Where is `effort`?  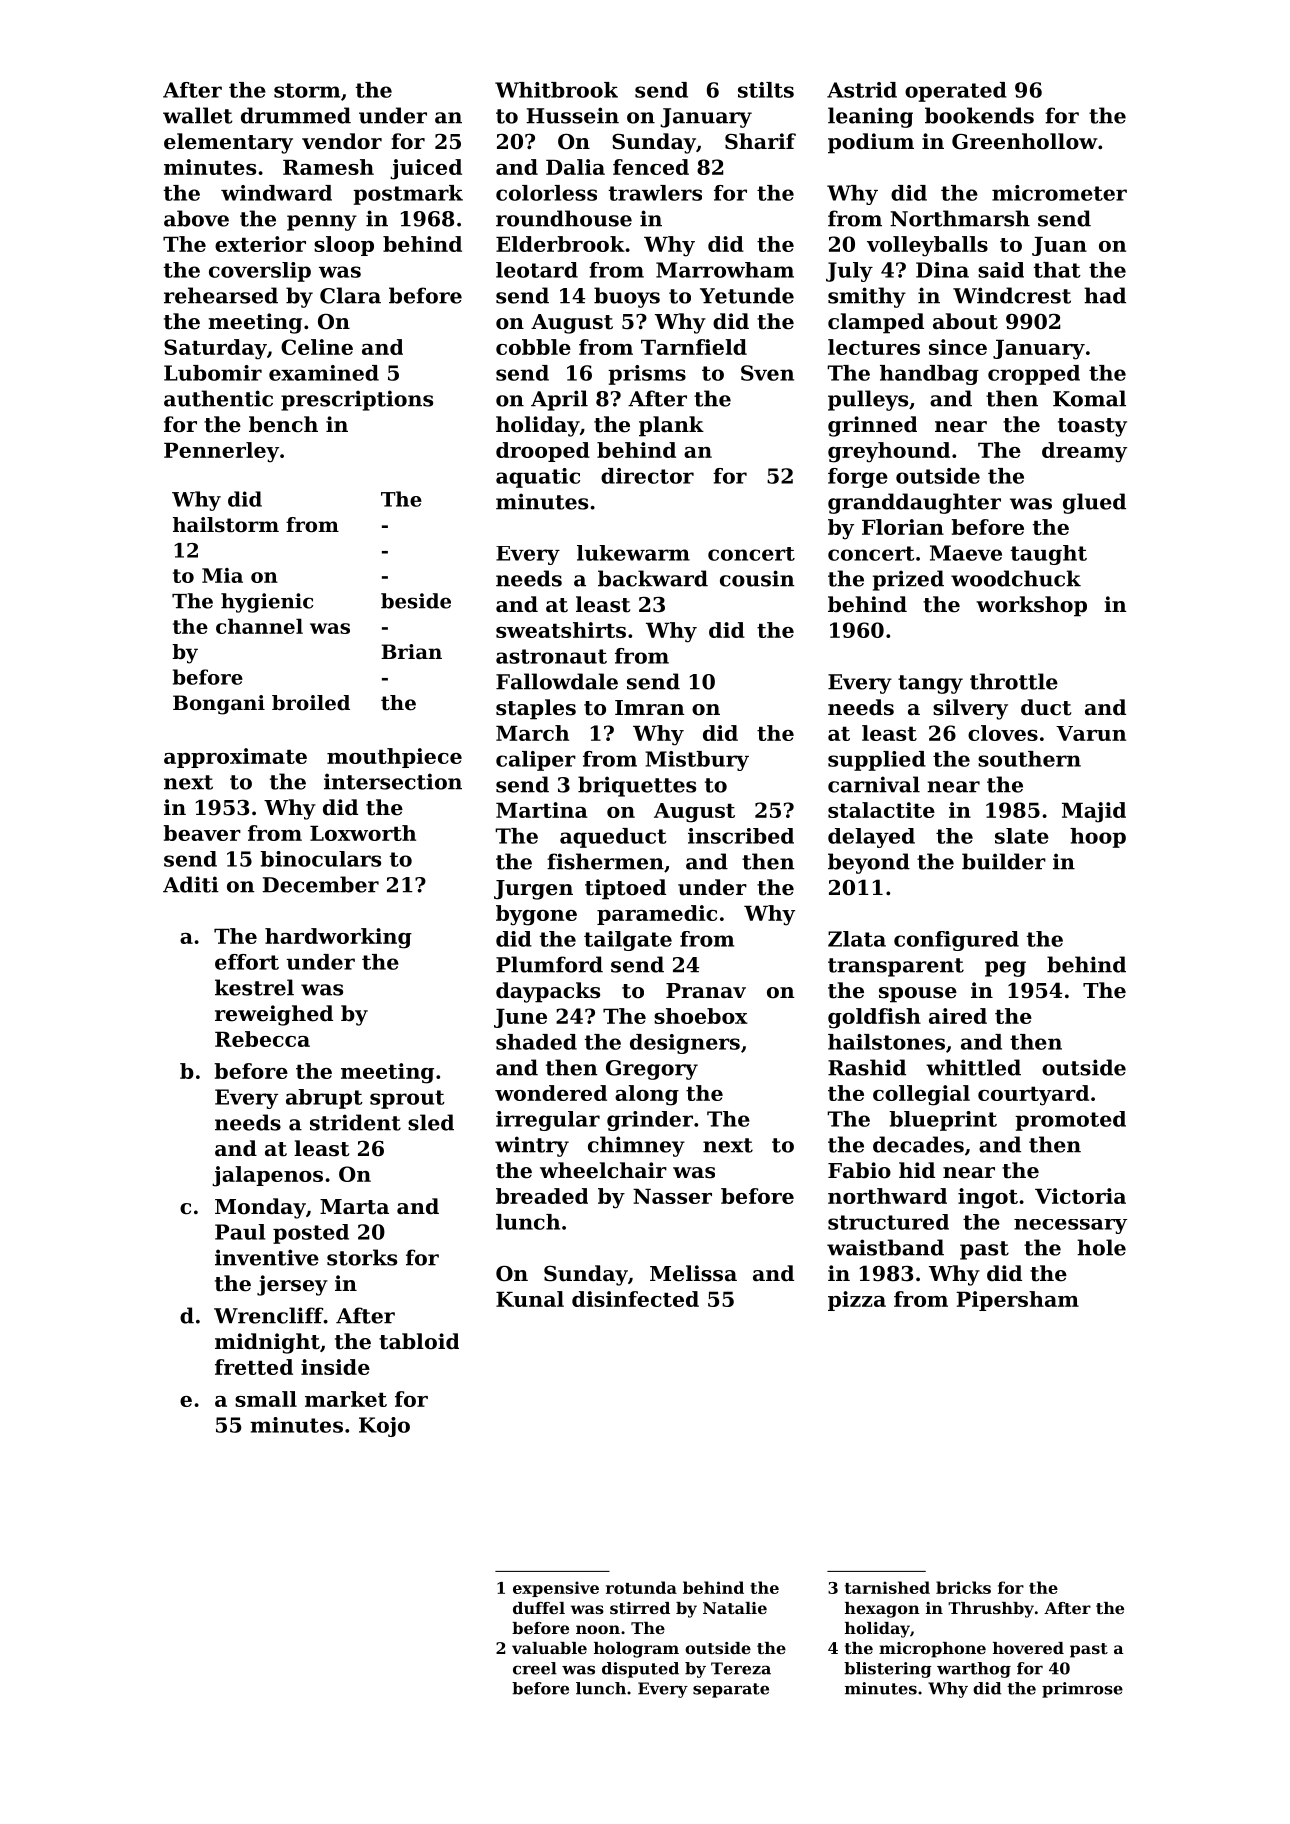 effort is located at coordinates (247, 962).
